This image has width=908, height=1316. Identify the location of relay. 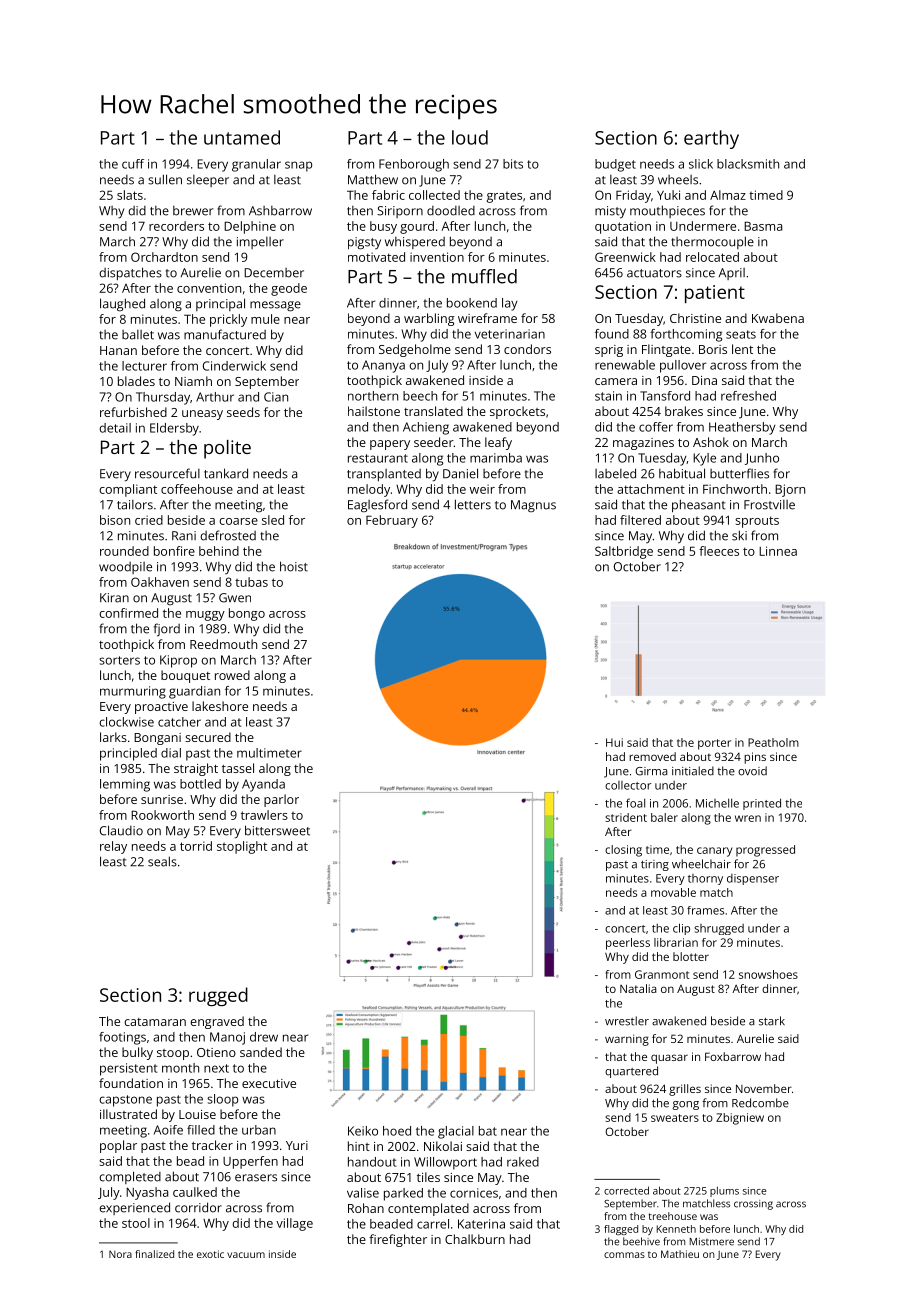
(113, 847).
